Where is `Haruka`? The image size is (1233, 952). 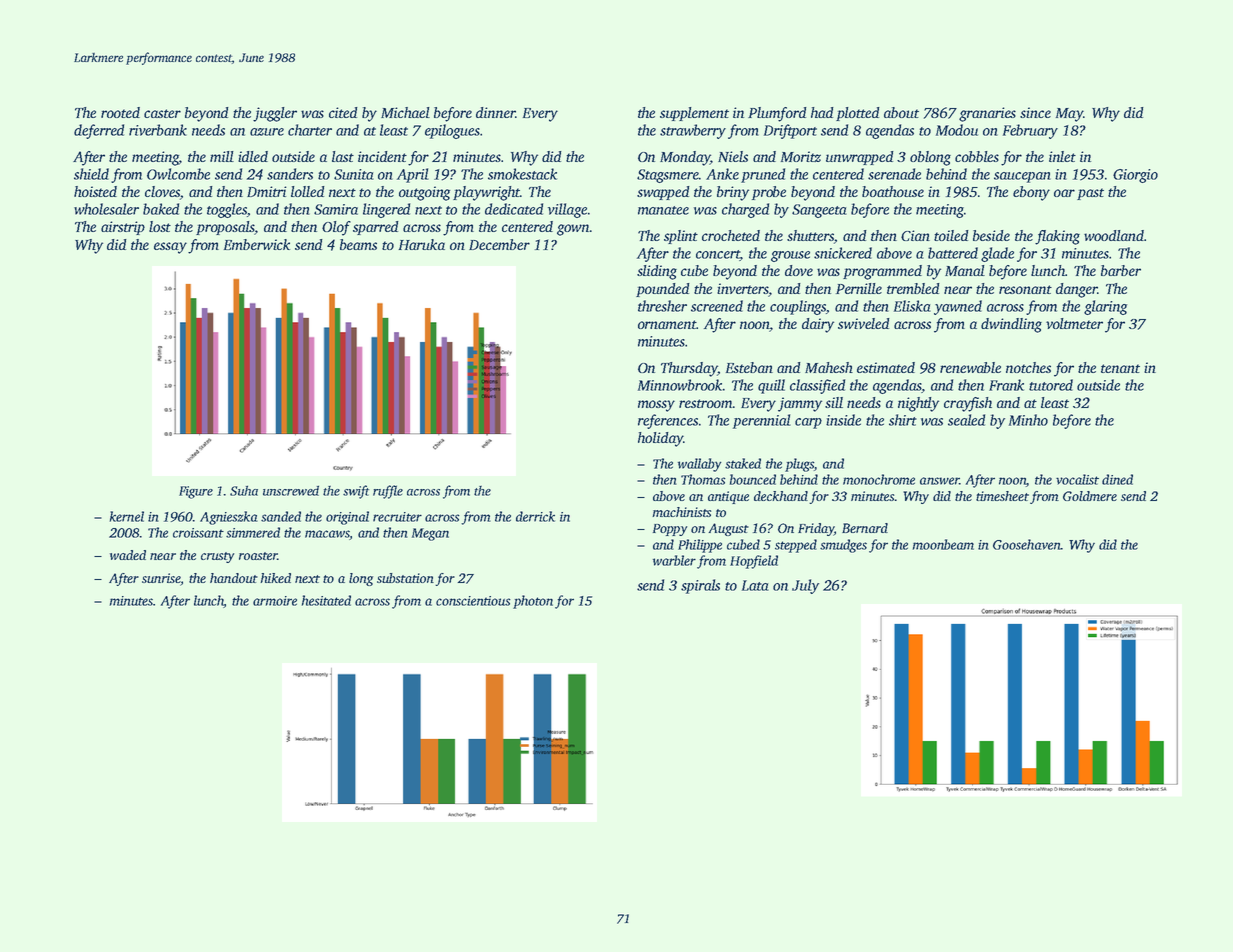 Haruka is located at coordinates (422, 244).
